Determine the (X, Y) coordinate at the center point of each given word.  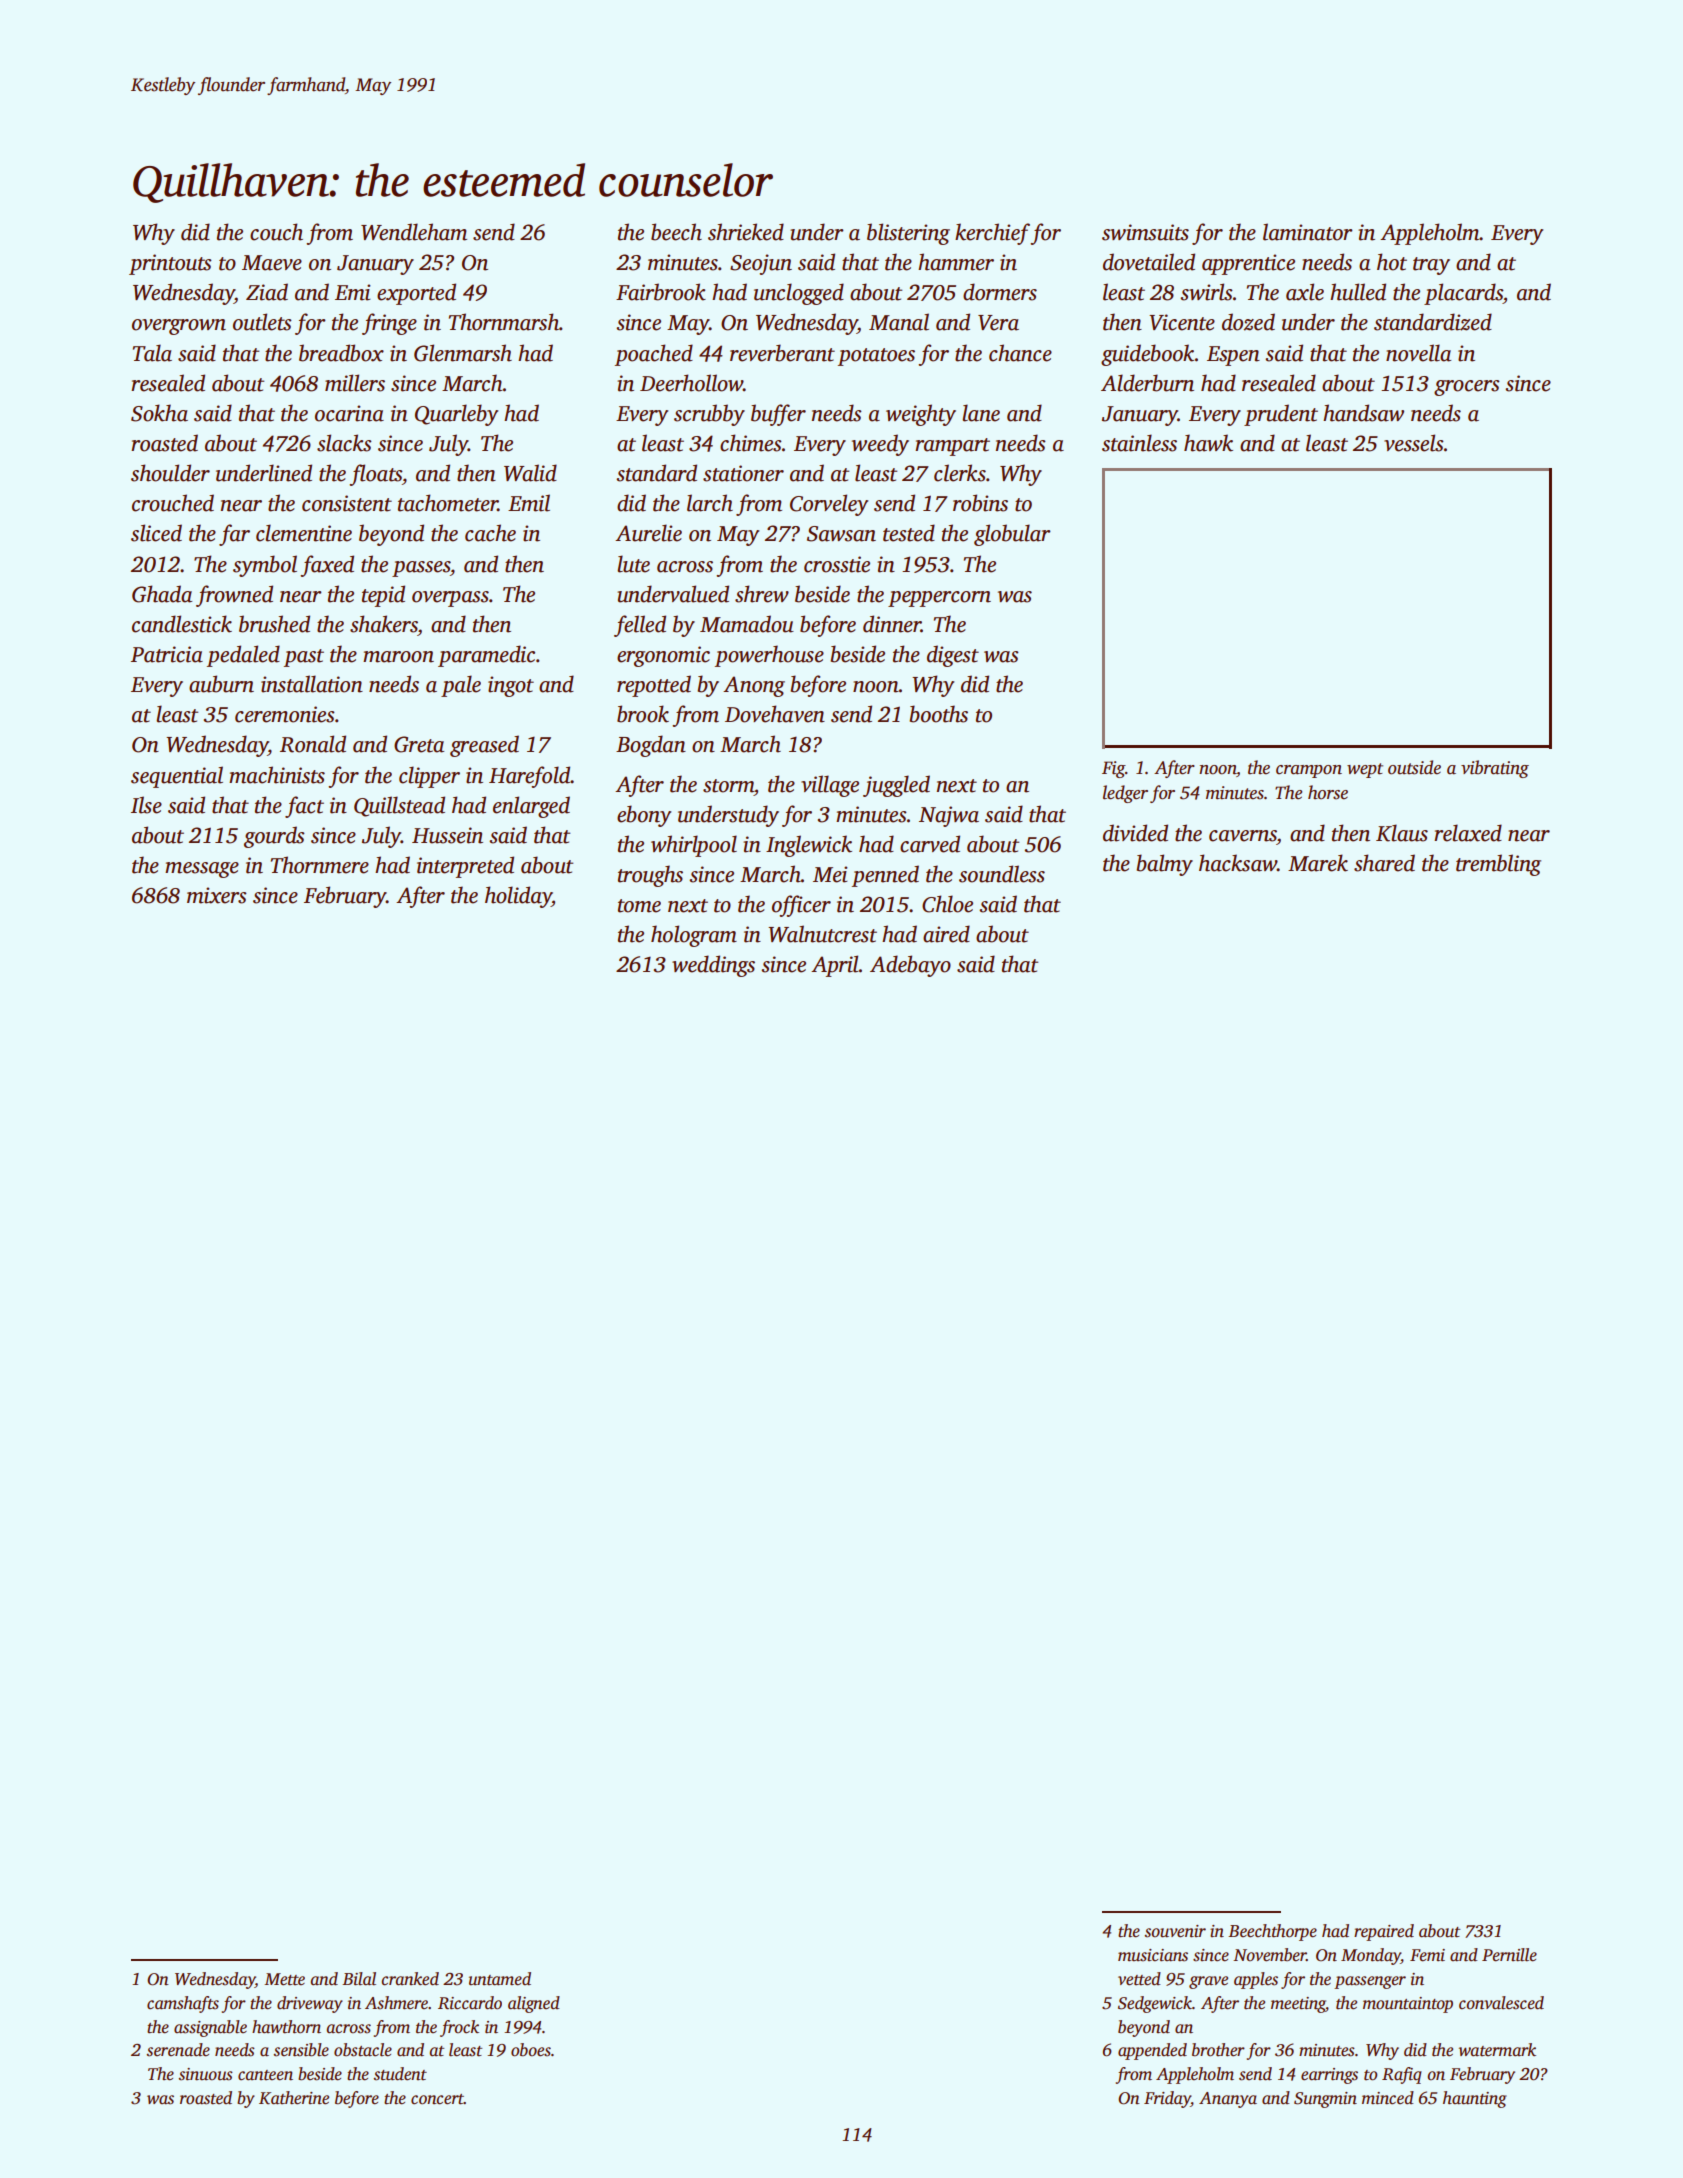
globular (1012, 535)
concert (437, 2099)
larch (710, 503)
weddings (713, 966)
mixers (217, 895)
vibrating (1495, 769)
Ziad (267, 292)
